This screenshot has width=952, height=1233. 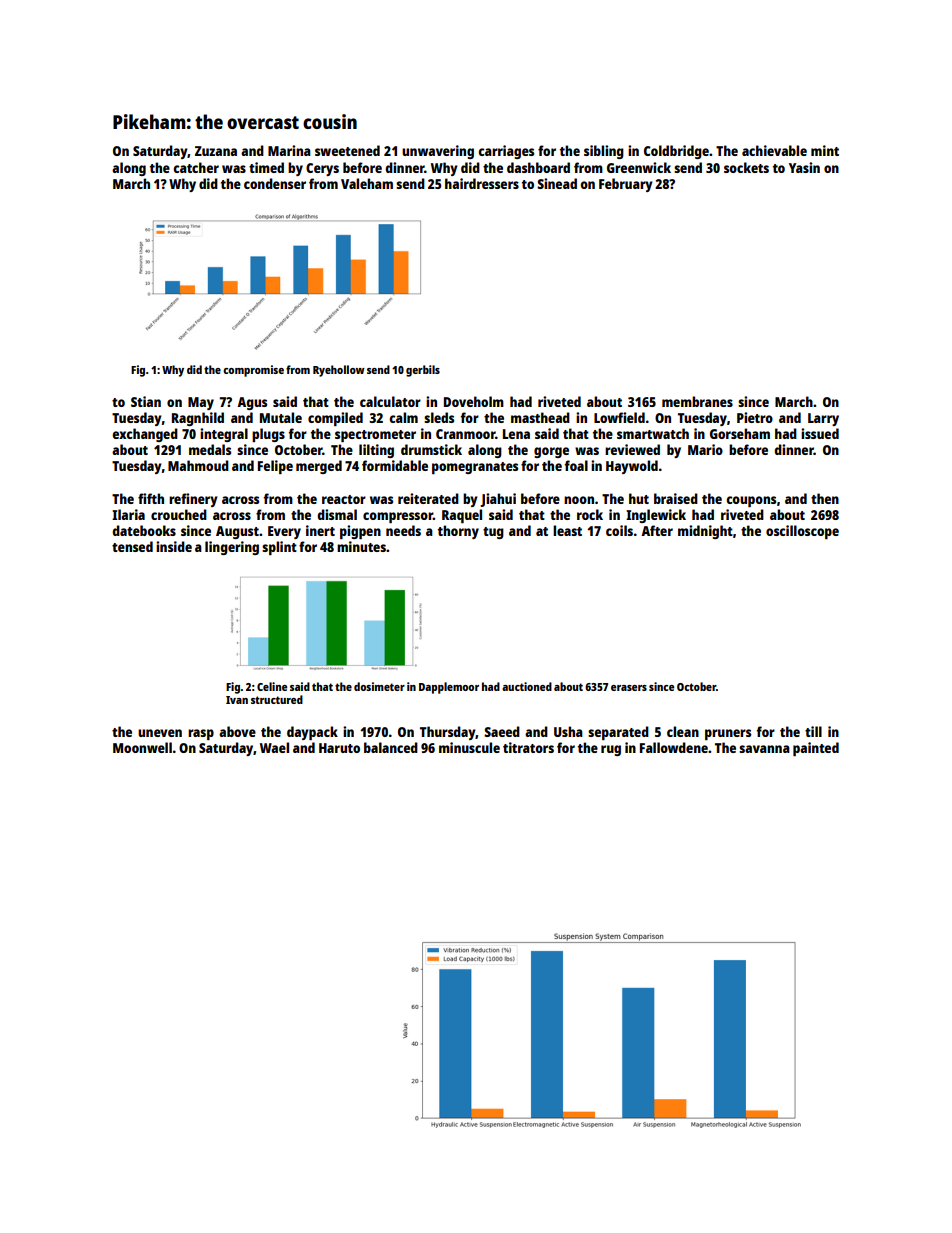 What do you see at coordinates (367, 183) in the screenshot?
I see `Valeham` at bounding box center [367, 183].
